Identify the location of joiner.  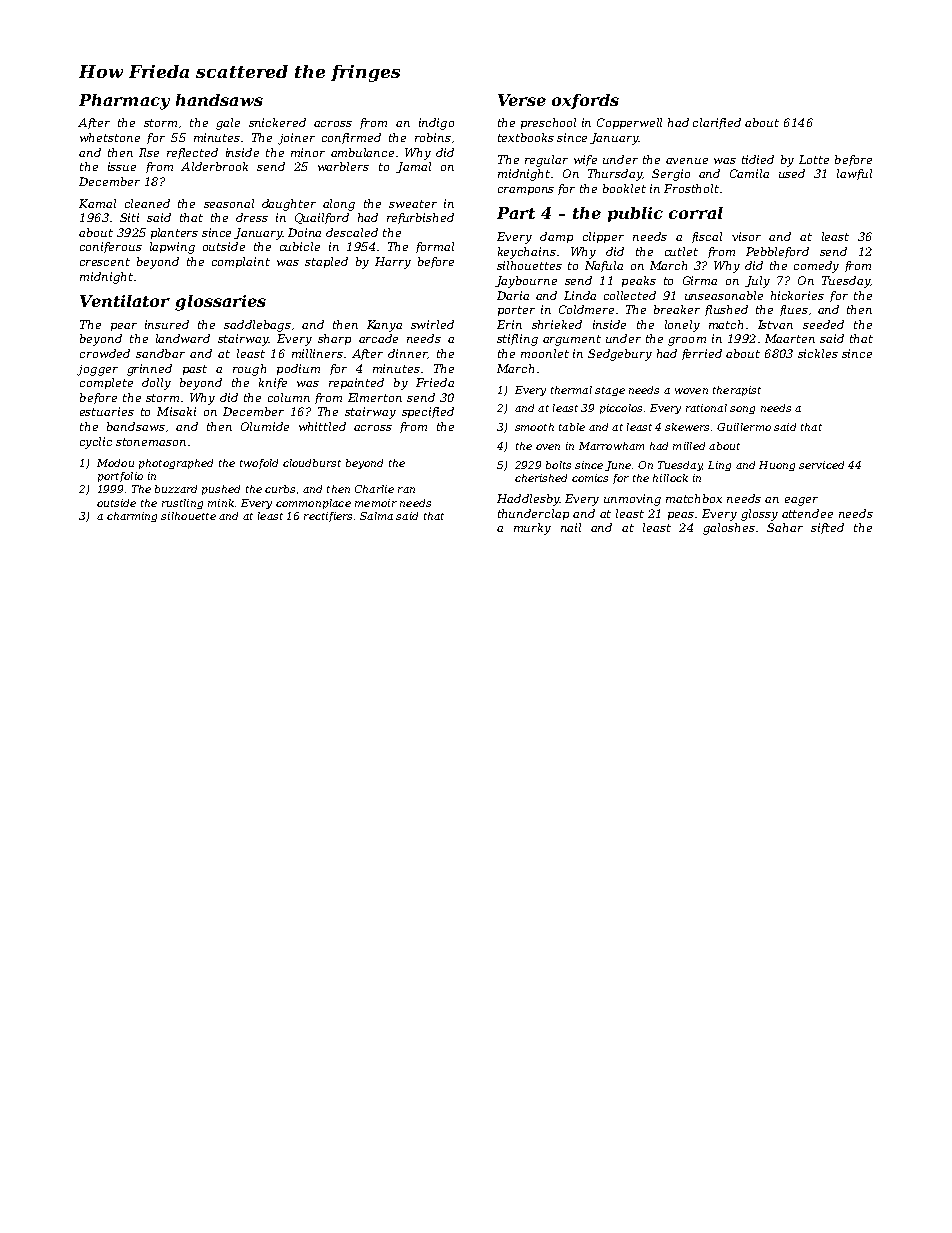
(296, 139).
